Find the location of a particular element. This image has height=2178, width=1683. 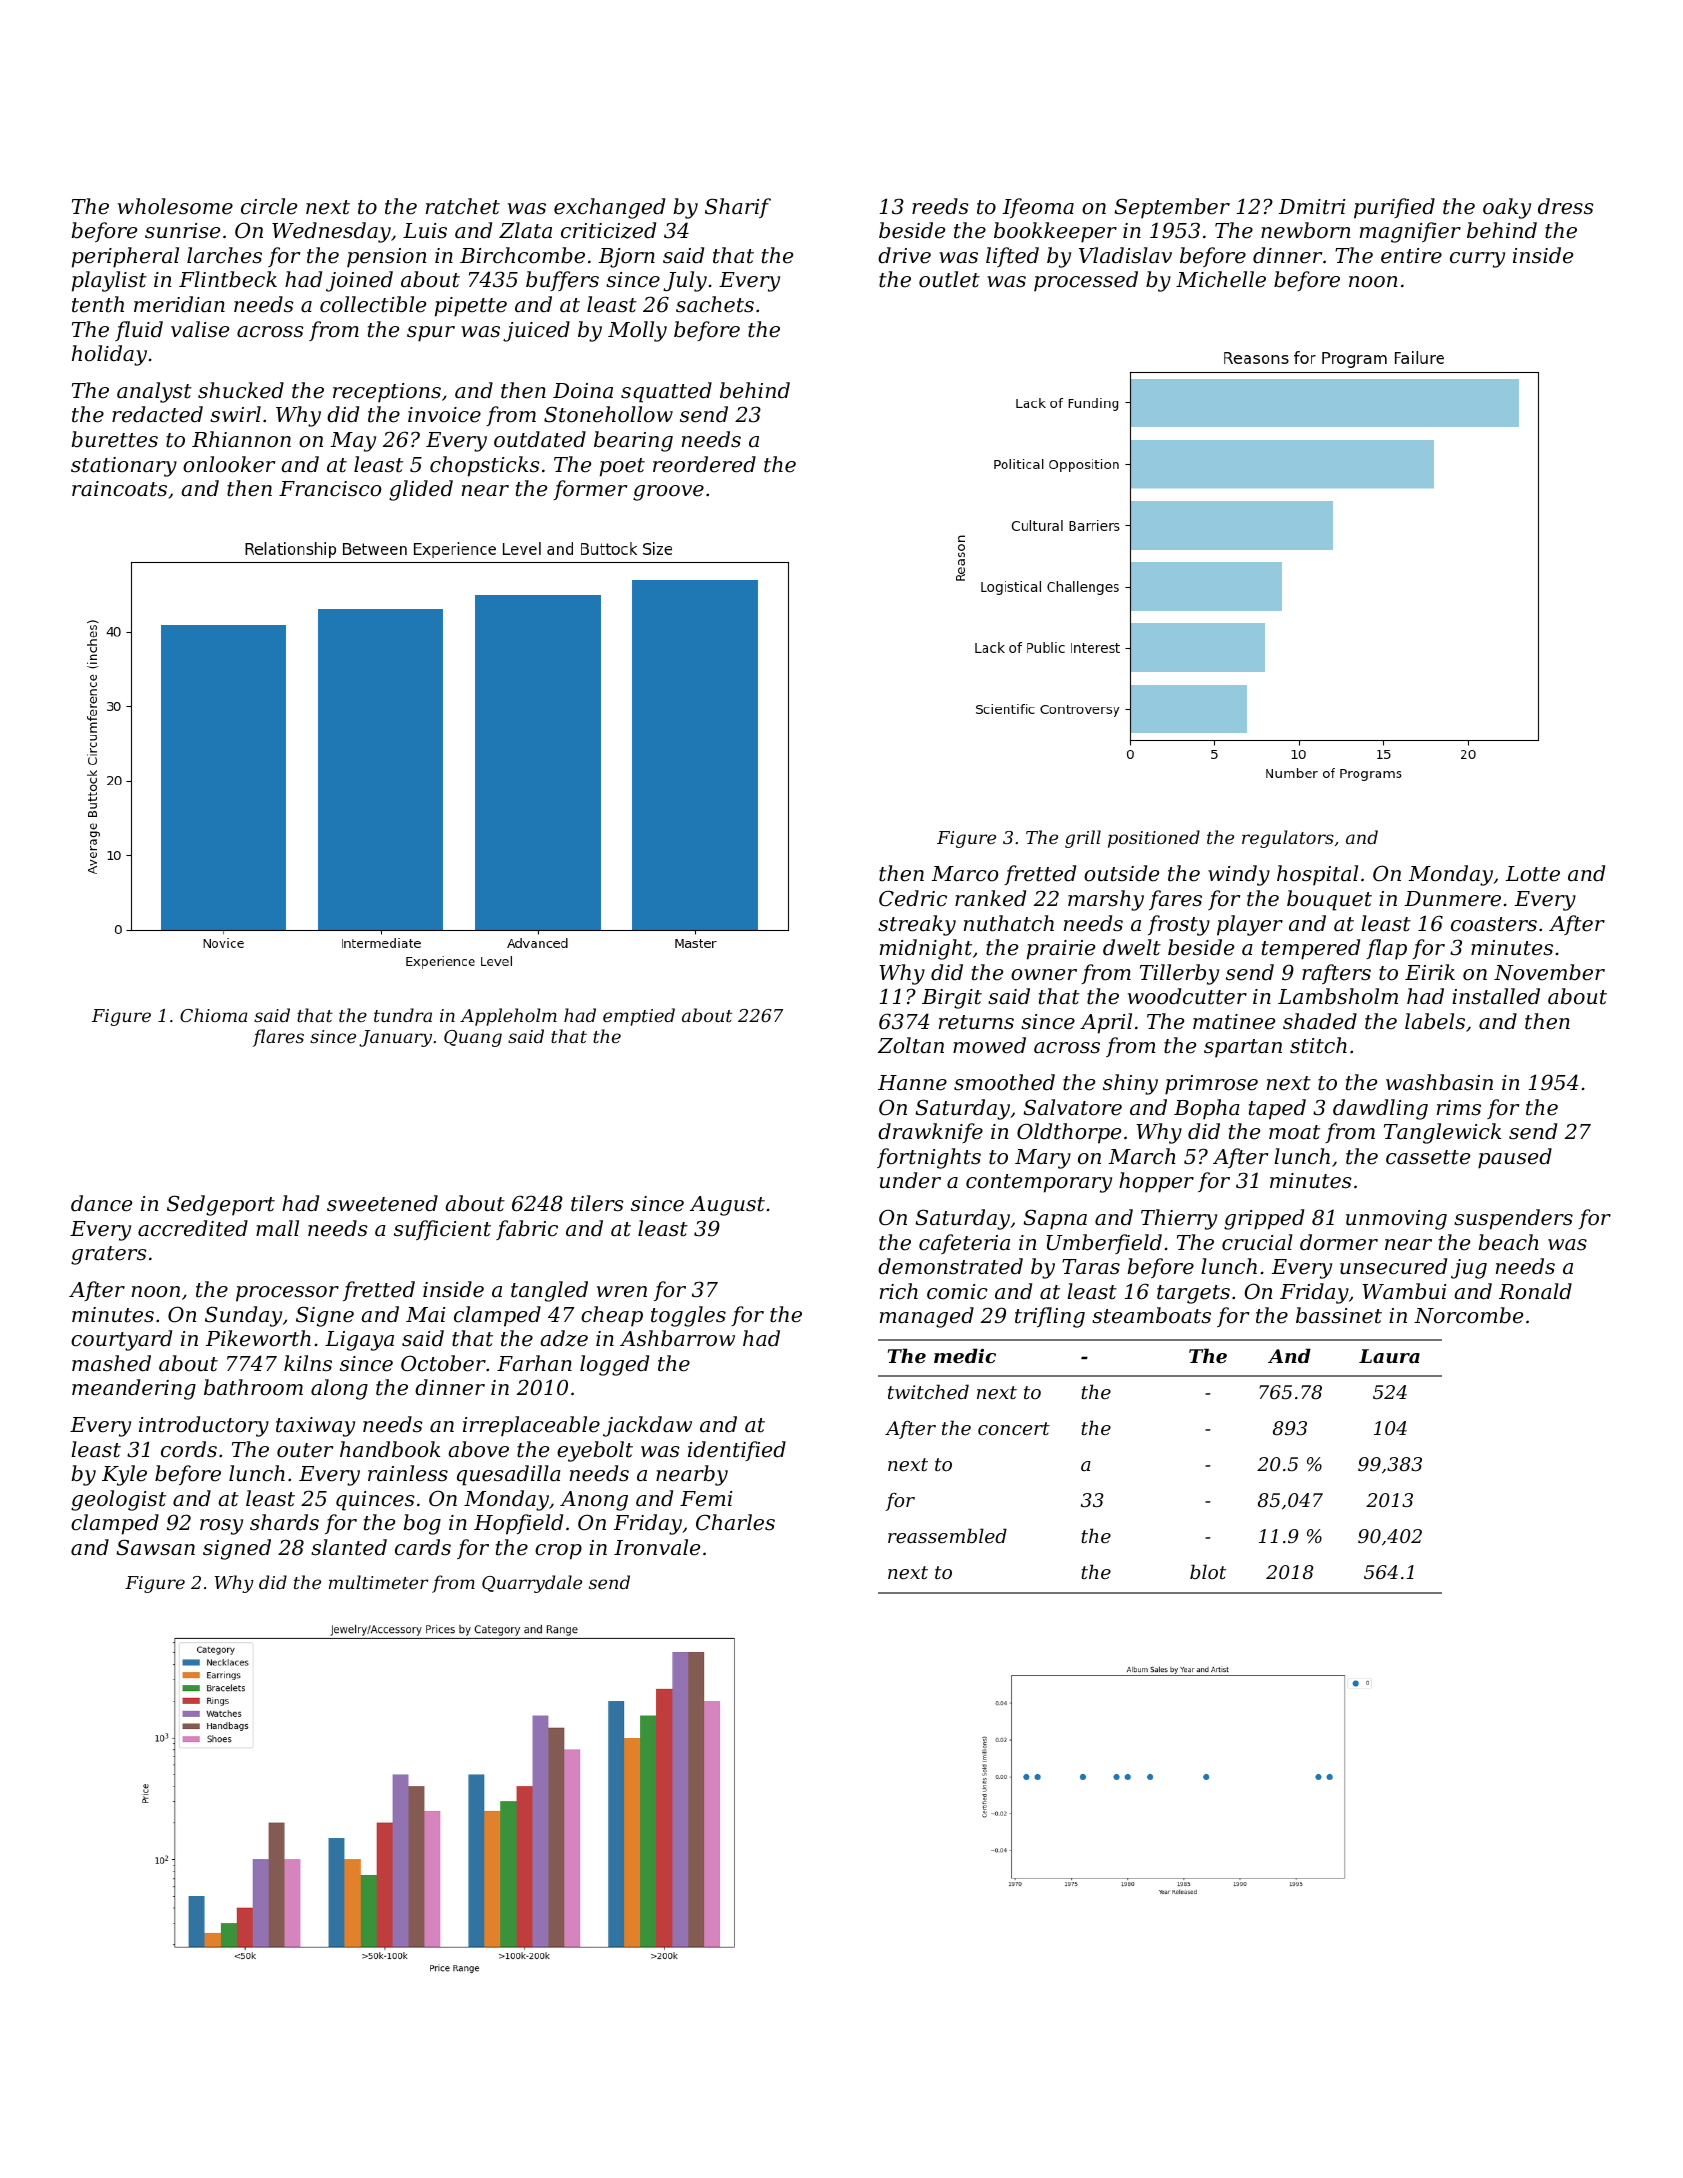

circle is located at coordinates (269, 206).
